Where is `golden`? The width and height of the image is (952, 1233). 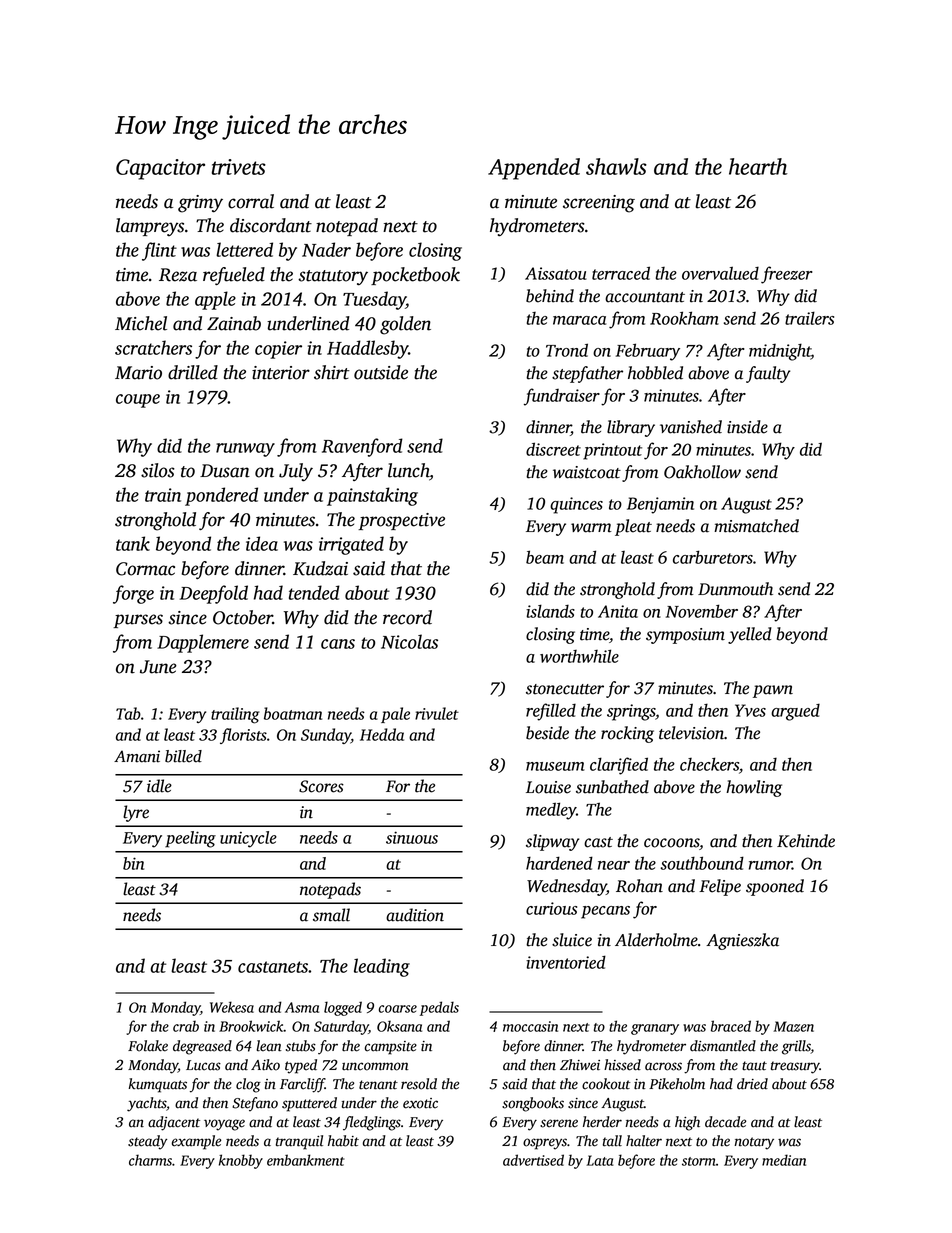 golden is located at coordinates (405, 325).
